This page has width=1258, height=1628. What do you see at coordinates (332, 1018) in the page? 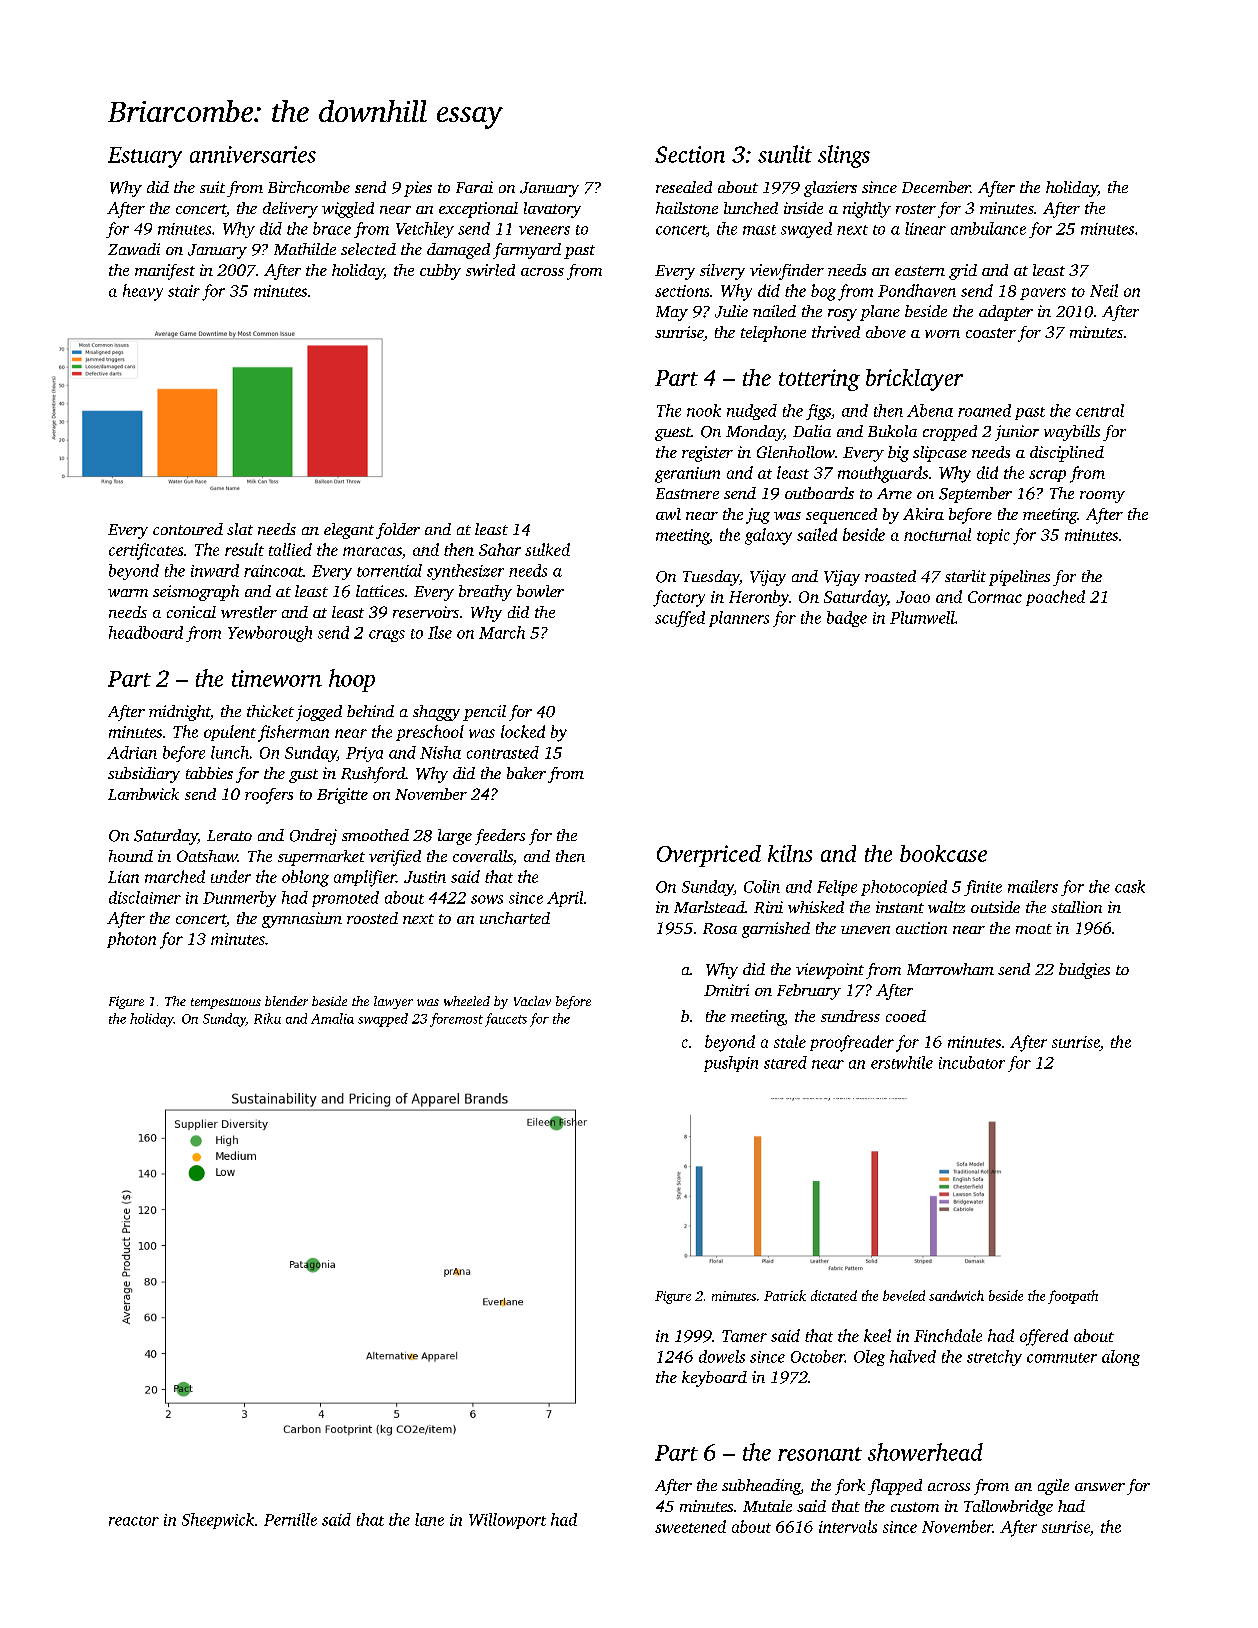
I see `Amalia` at bounding box center [332, 1018].
